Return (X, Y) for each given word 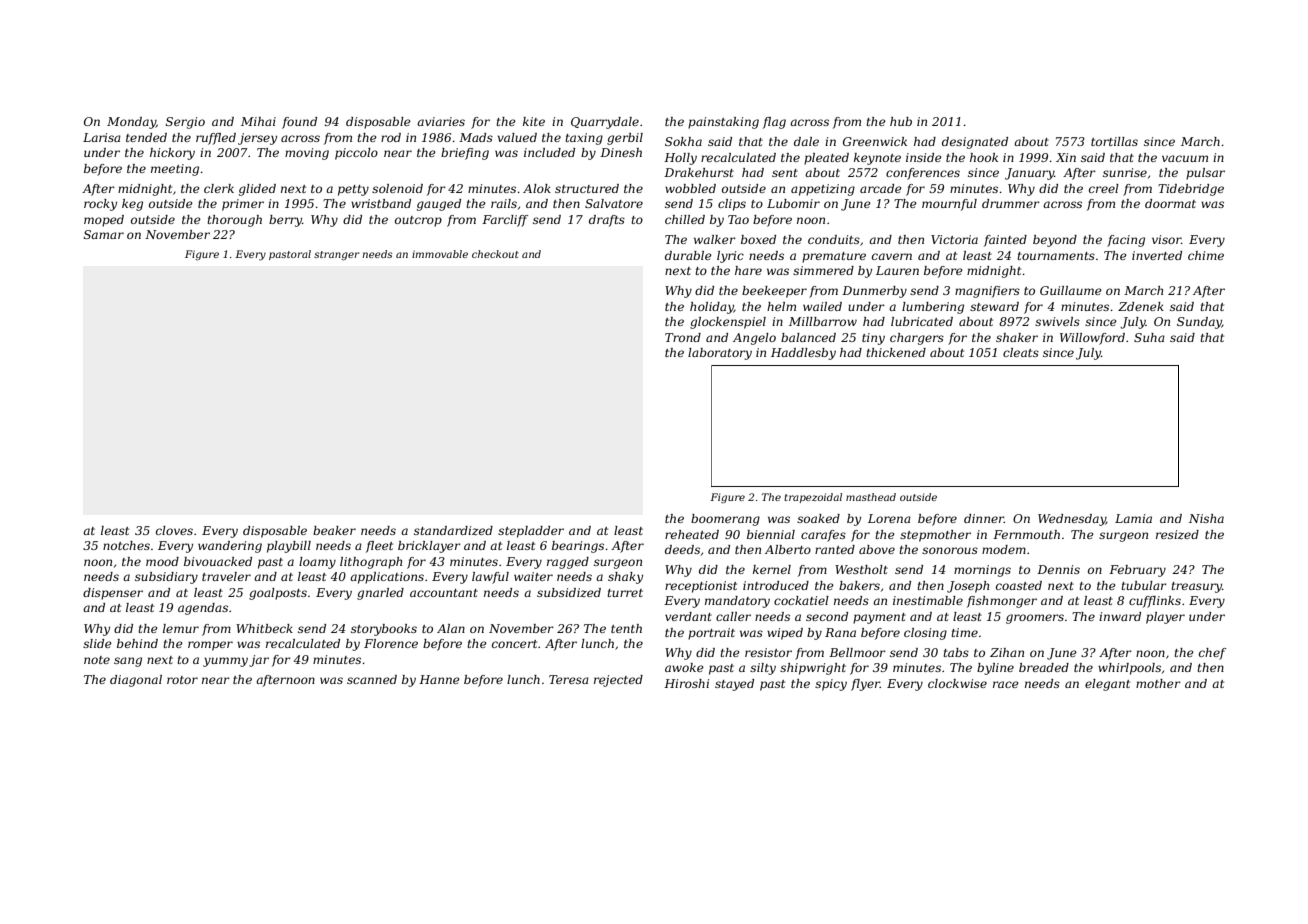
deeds (682, 549)
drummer (1011, 203)
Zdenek (1141, 306)
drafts (607, 221)
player (1165, 618)
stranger (337, 256)
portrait (711, 634)
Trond (683, 337)
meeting (175, 170)
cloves (174, 530)
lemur (181, 628)
